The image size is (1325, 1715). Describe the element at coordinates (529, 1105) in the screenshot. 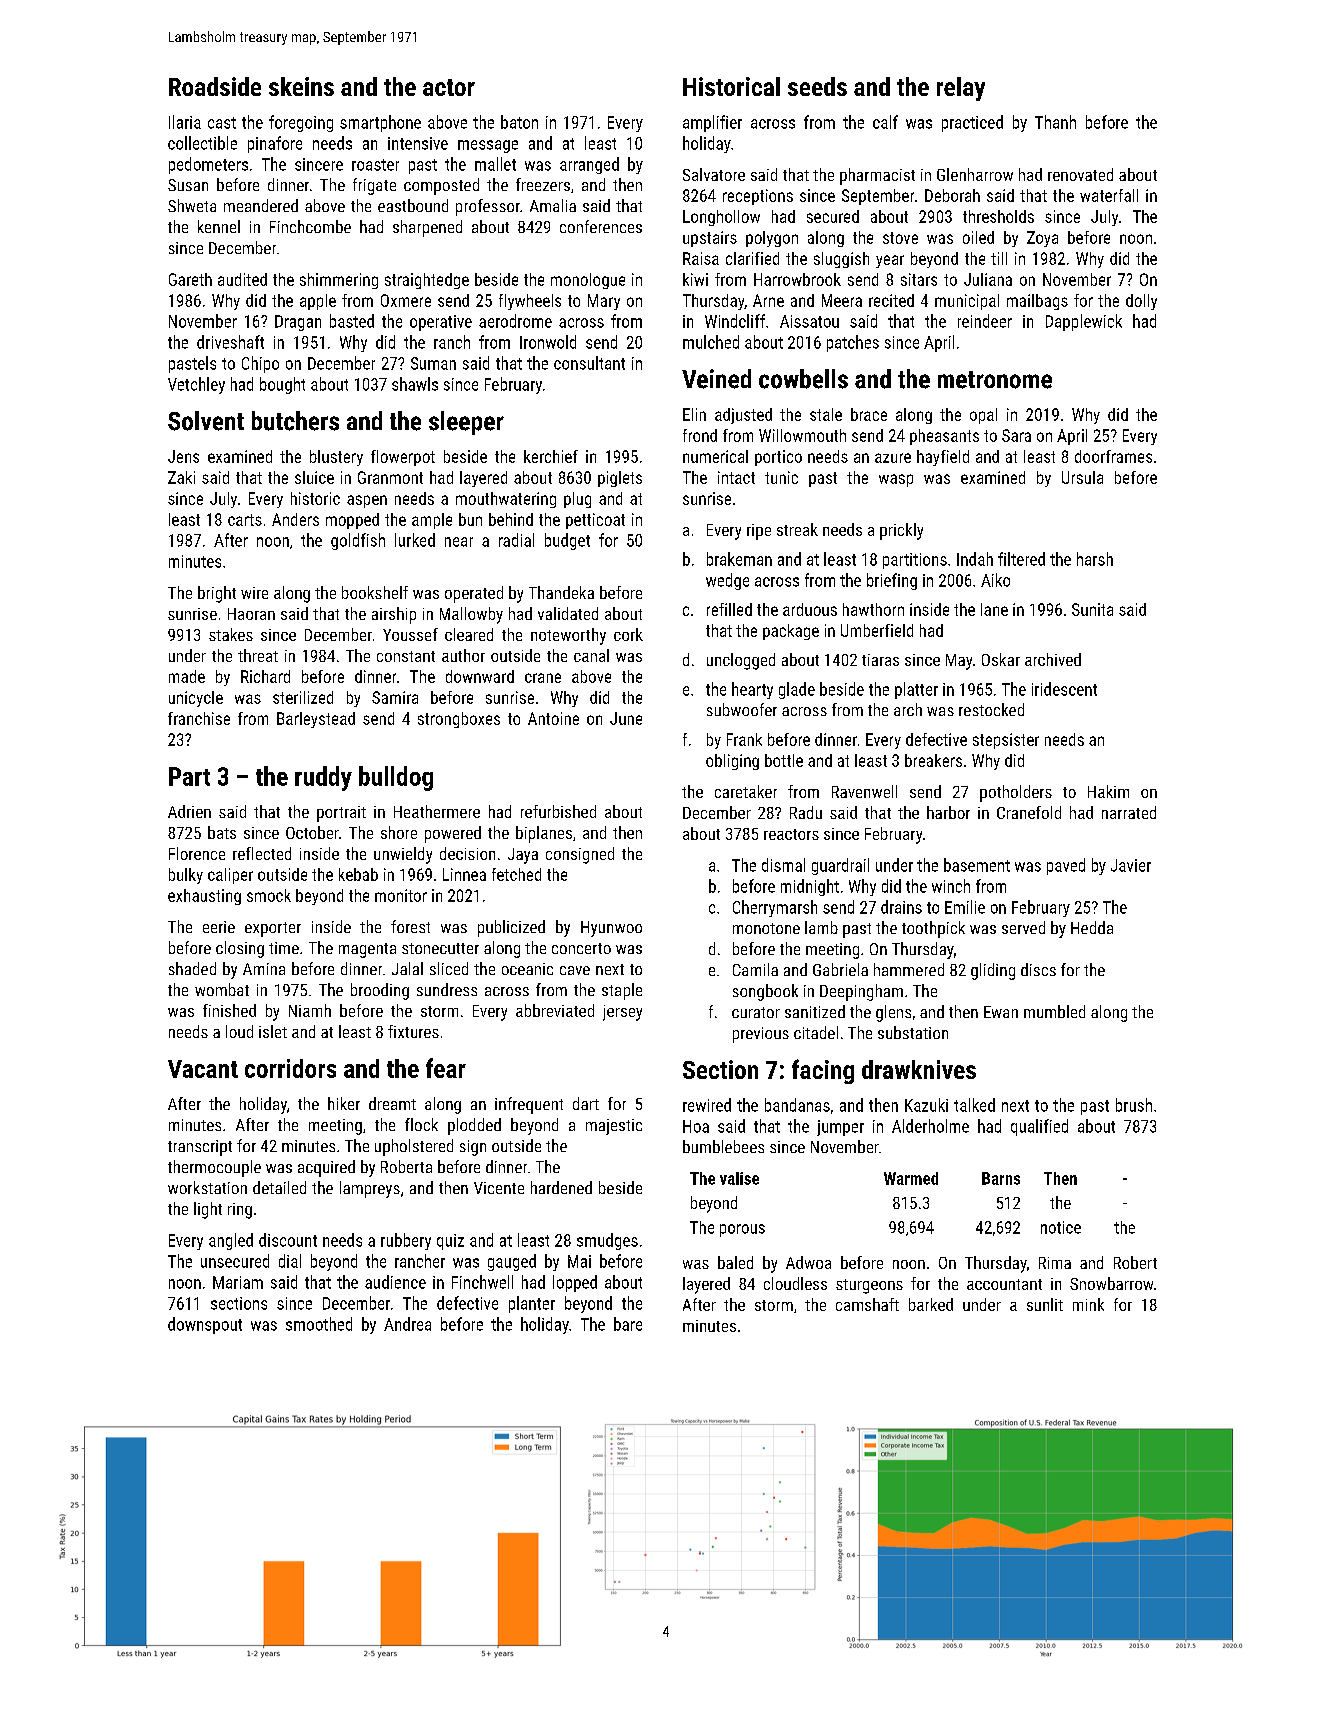

I see `infrequent` at that location.
